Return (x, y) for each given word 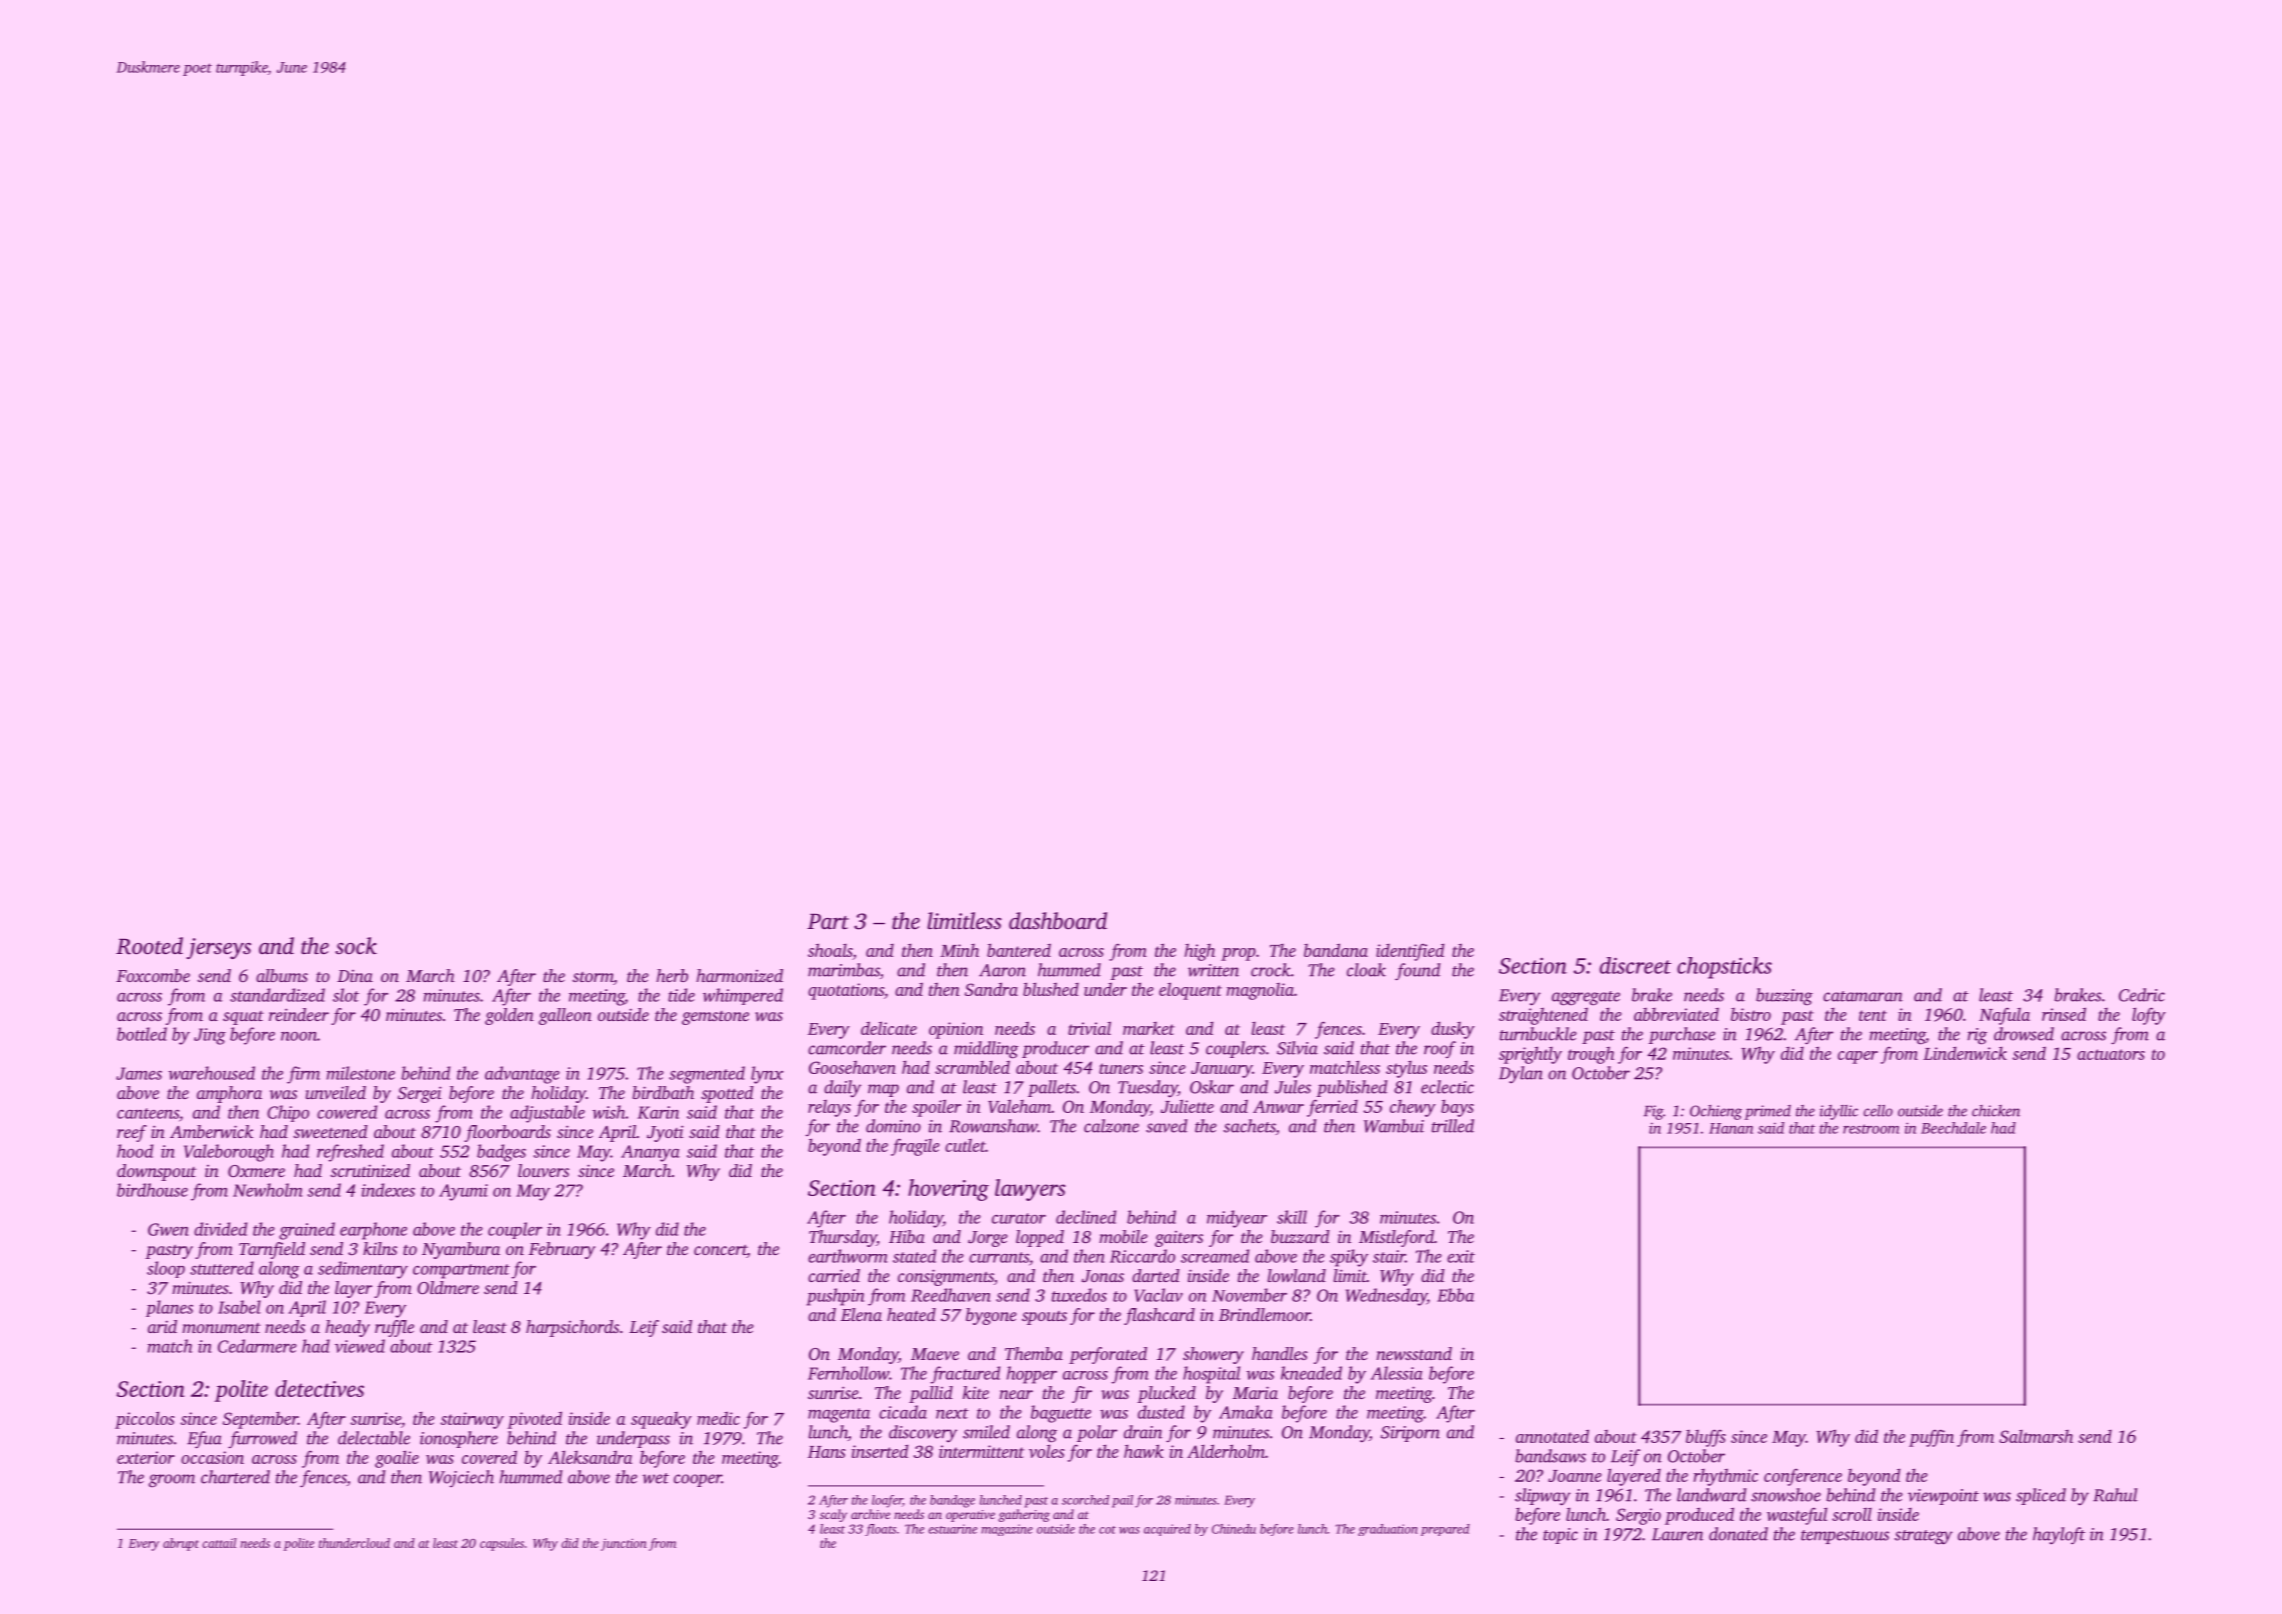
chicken (1996, 1111)
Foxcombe (153, 975)
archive (870, 1514)
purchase (1681, 1035)
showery (1213, 1355)
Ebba (1455, 1295)
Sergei (420, 1094)
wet (655, 1478)
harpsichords (572, 1328)
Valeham (1019, 1106)
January (1221, 1070)
